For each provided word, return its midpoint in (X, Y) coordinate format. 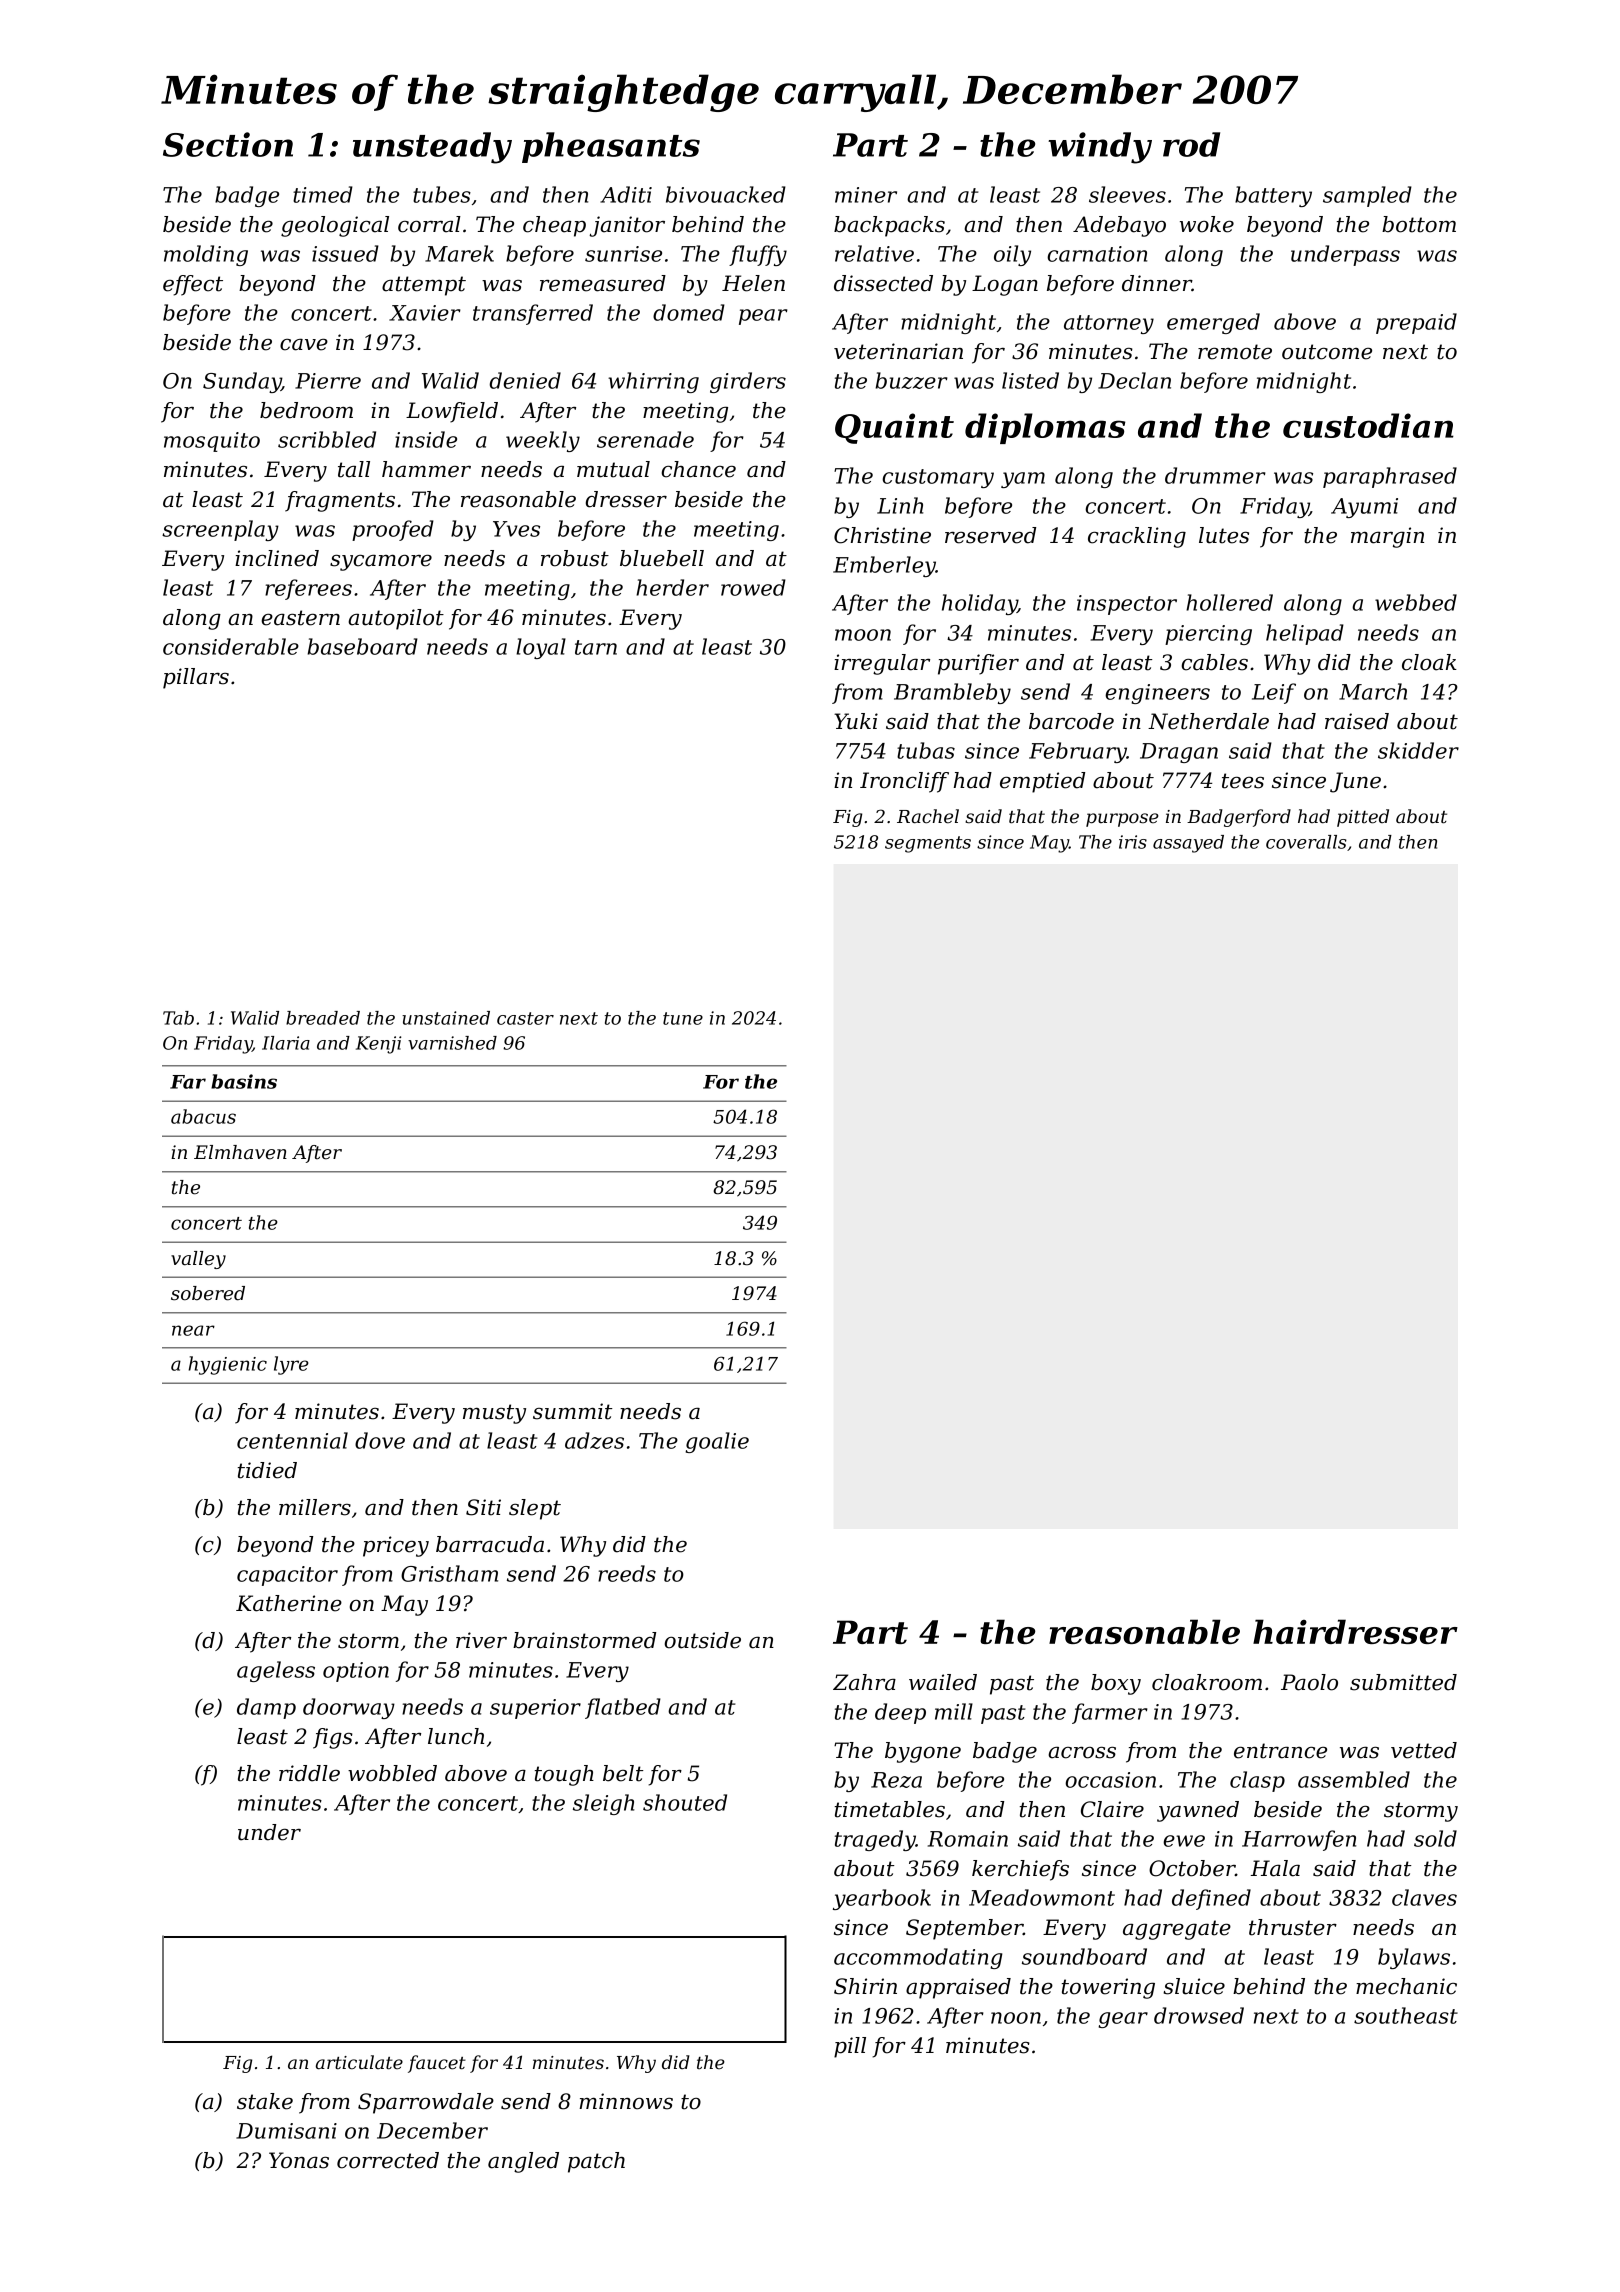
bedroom (306, 410)
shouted (685, 1802)
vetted (1424, 1750)
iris (1133, 842)
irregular (882, 664)
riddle (309, 1773)
